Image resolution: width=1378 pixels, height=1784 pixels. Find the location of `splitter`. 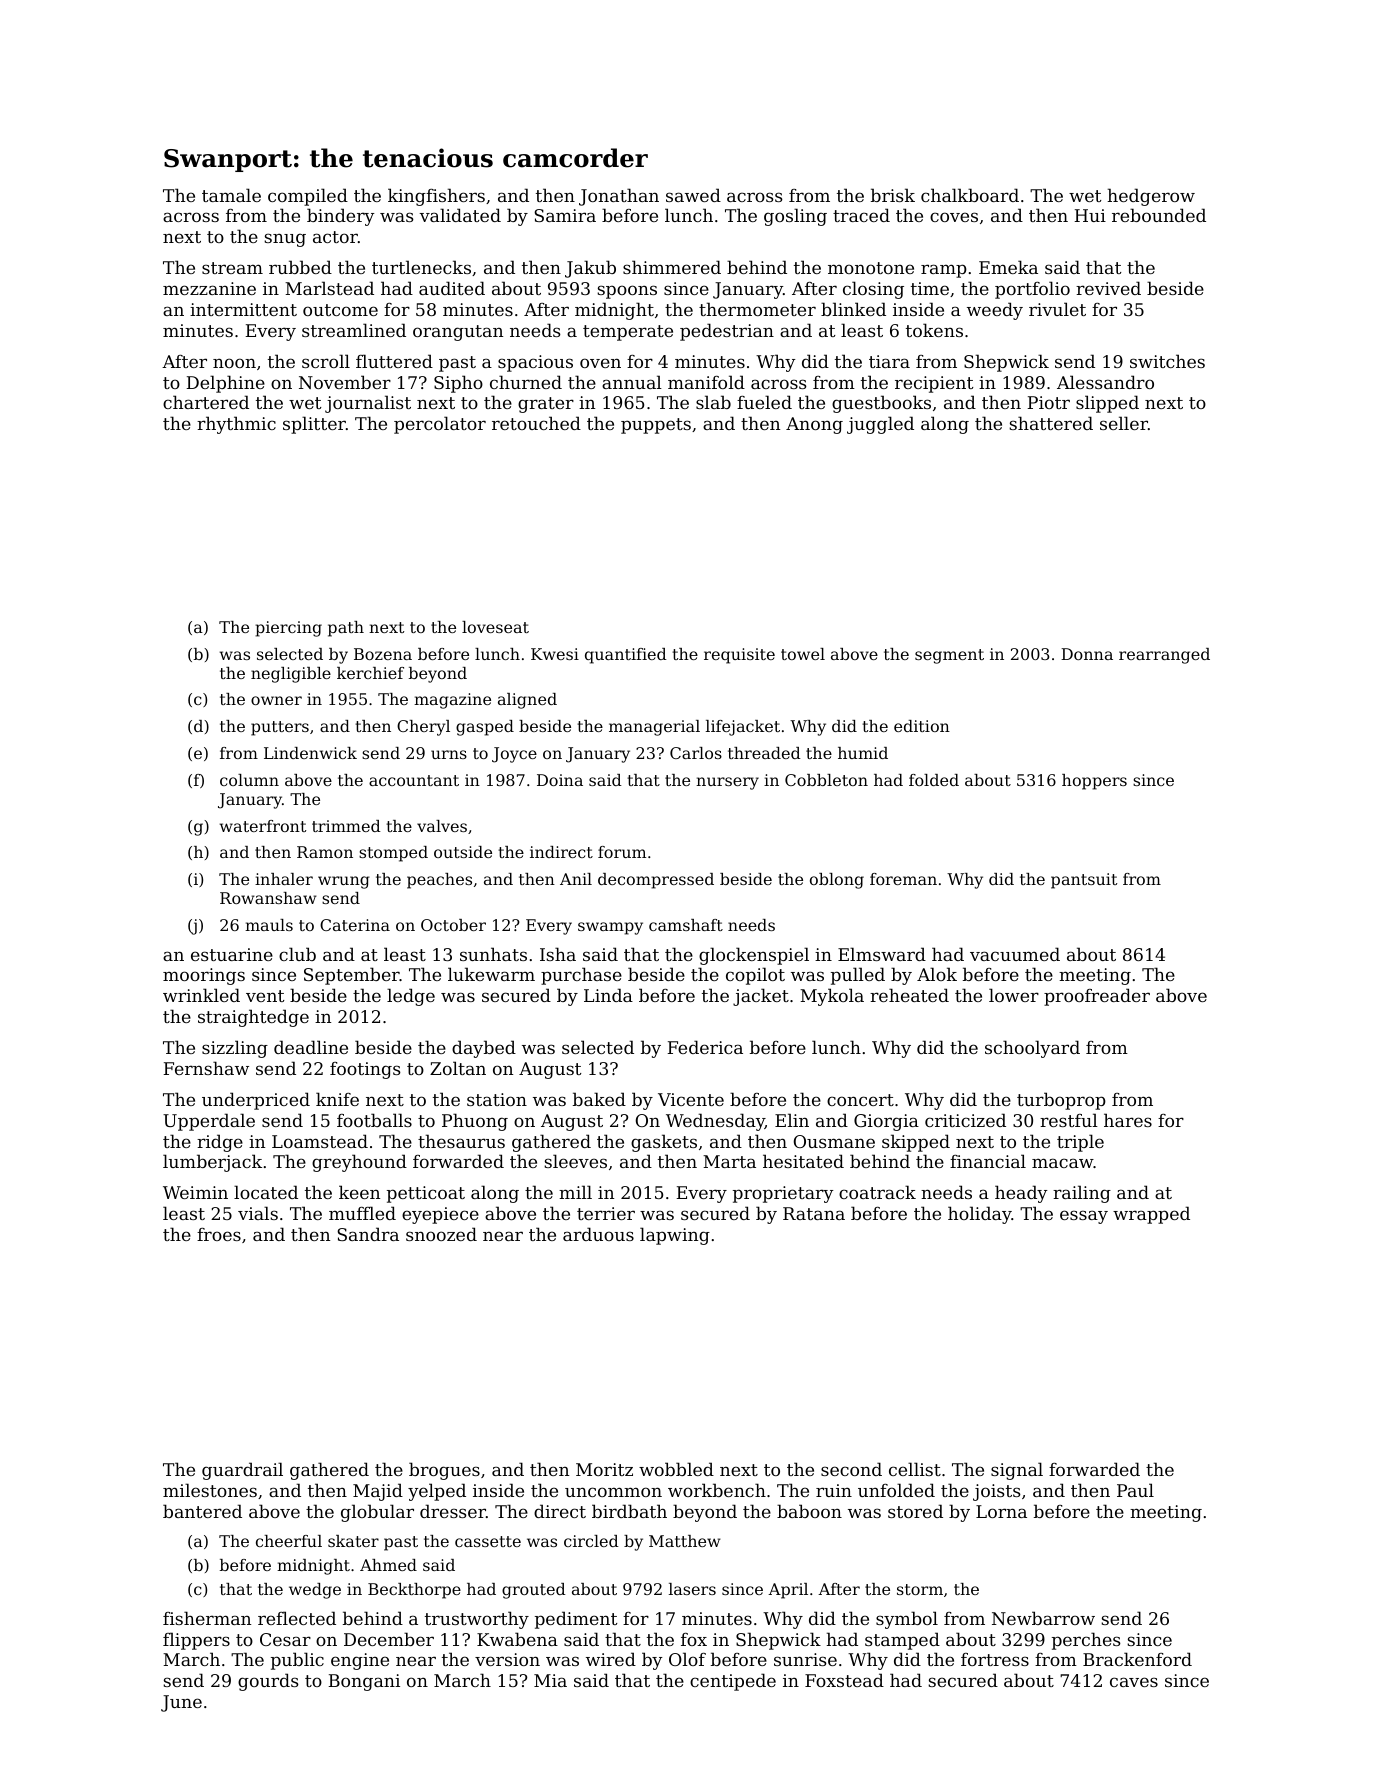

splitter is located at coordinates (314, 425).
